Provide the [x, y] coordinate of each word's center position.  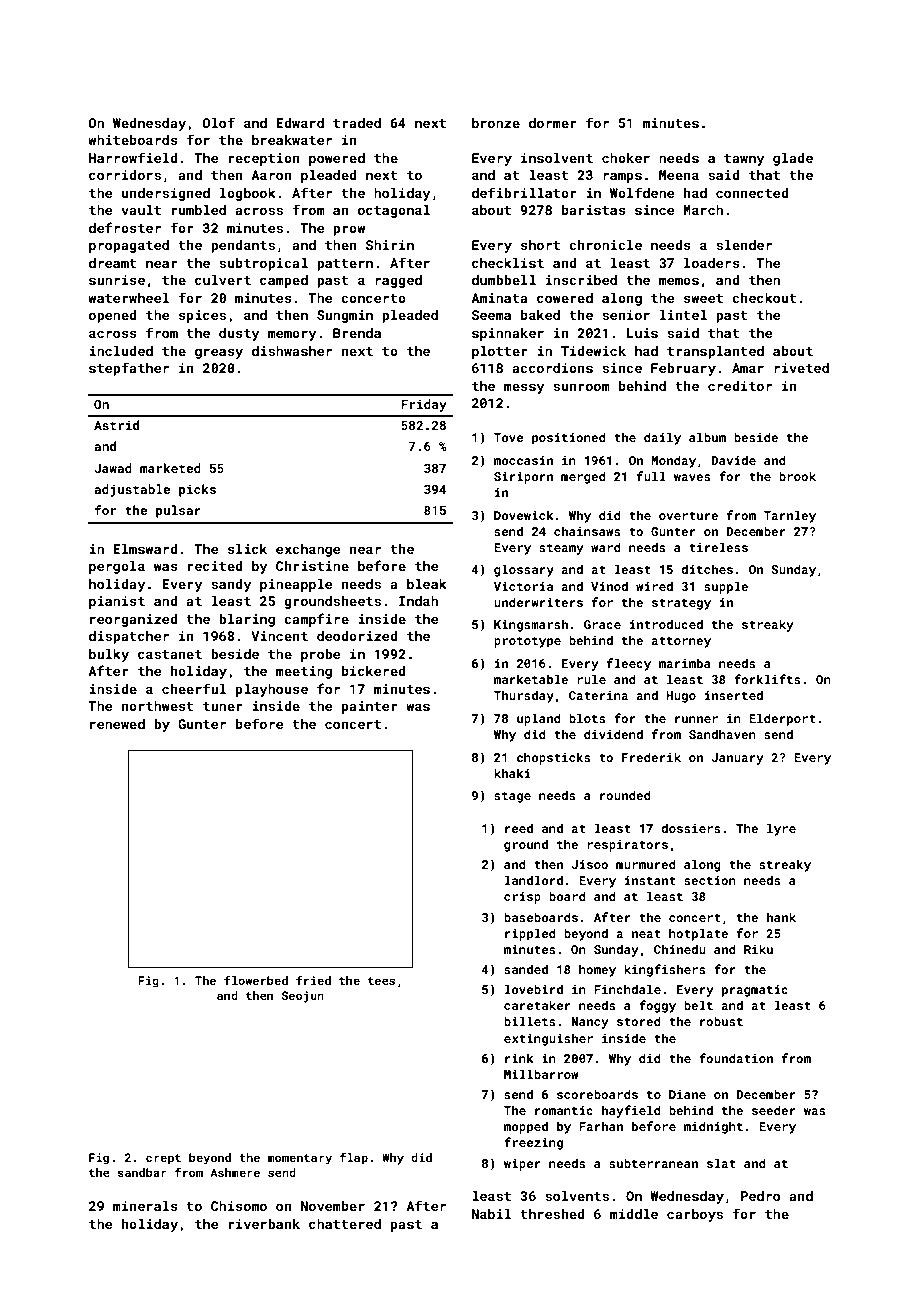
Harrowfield [133, 157]
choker [626, 158]
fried [313, 980]
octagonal [394, 211]
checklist [508, 263]
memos [679, 281]
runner [696, 719]
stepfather [129, 369]
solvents [577, 1196]
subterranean [653, 1163]
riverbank [264, 1224]
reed [519, 828]
